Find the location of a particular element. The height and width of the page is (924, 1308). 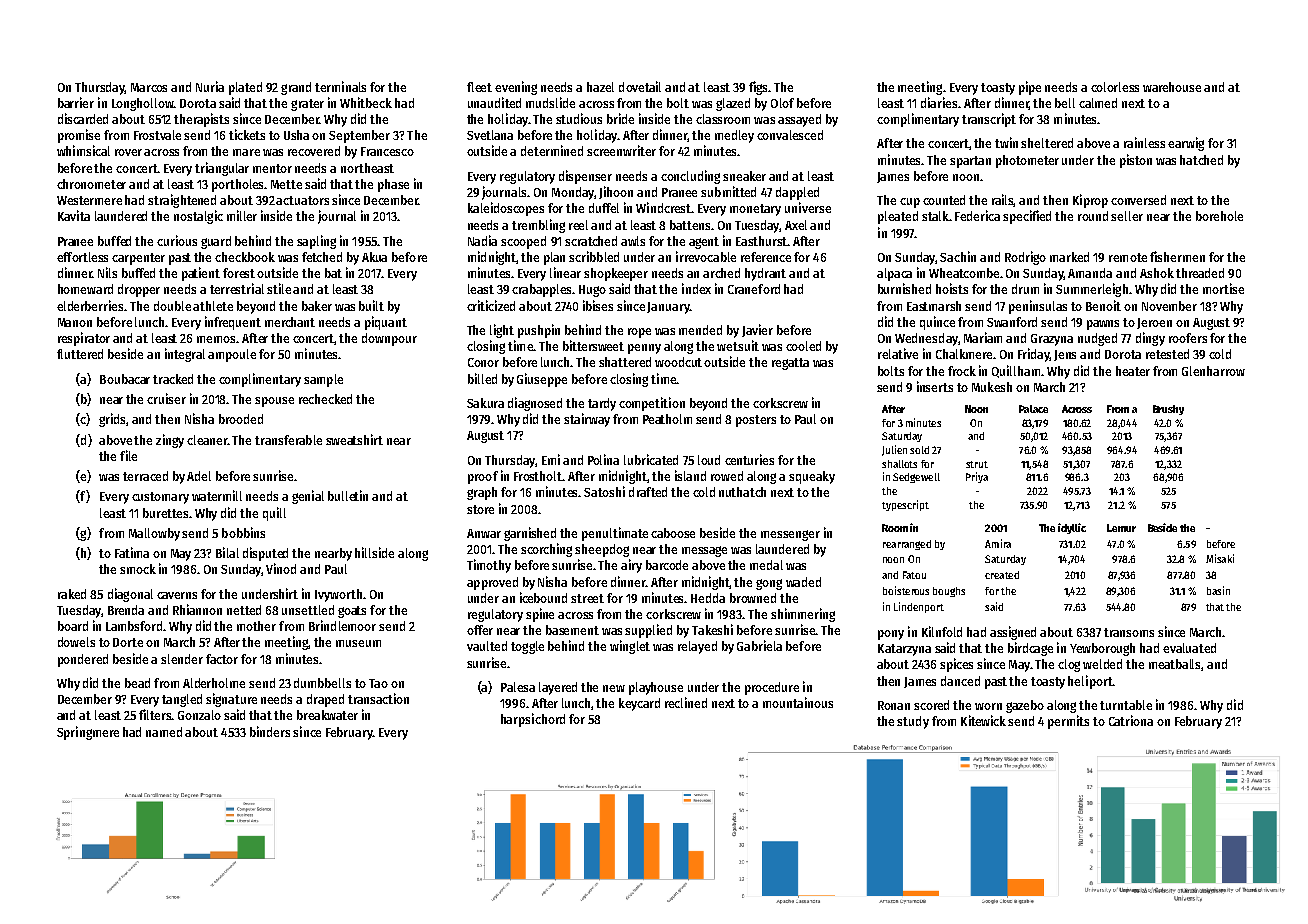

studious is located at coordinates (579, 118).
